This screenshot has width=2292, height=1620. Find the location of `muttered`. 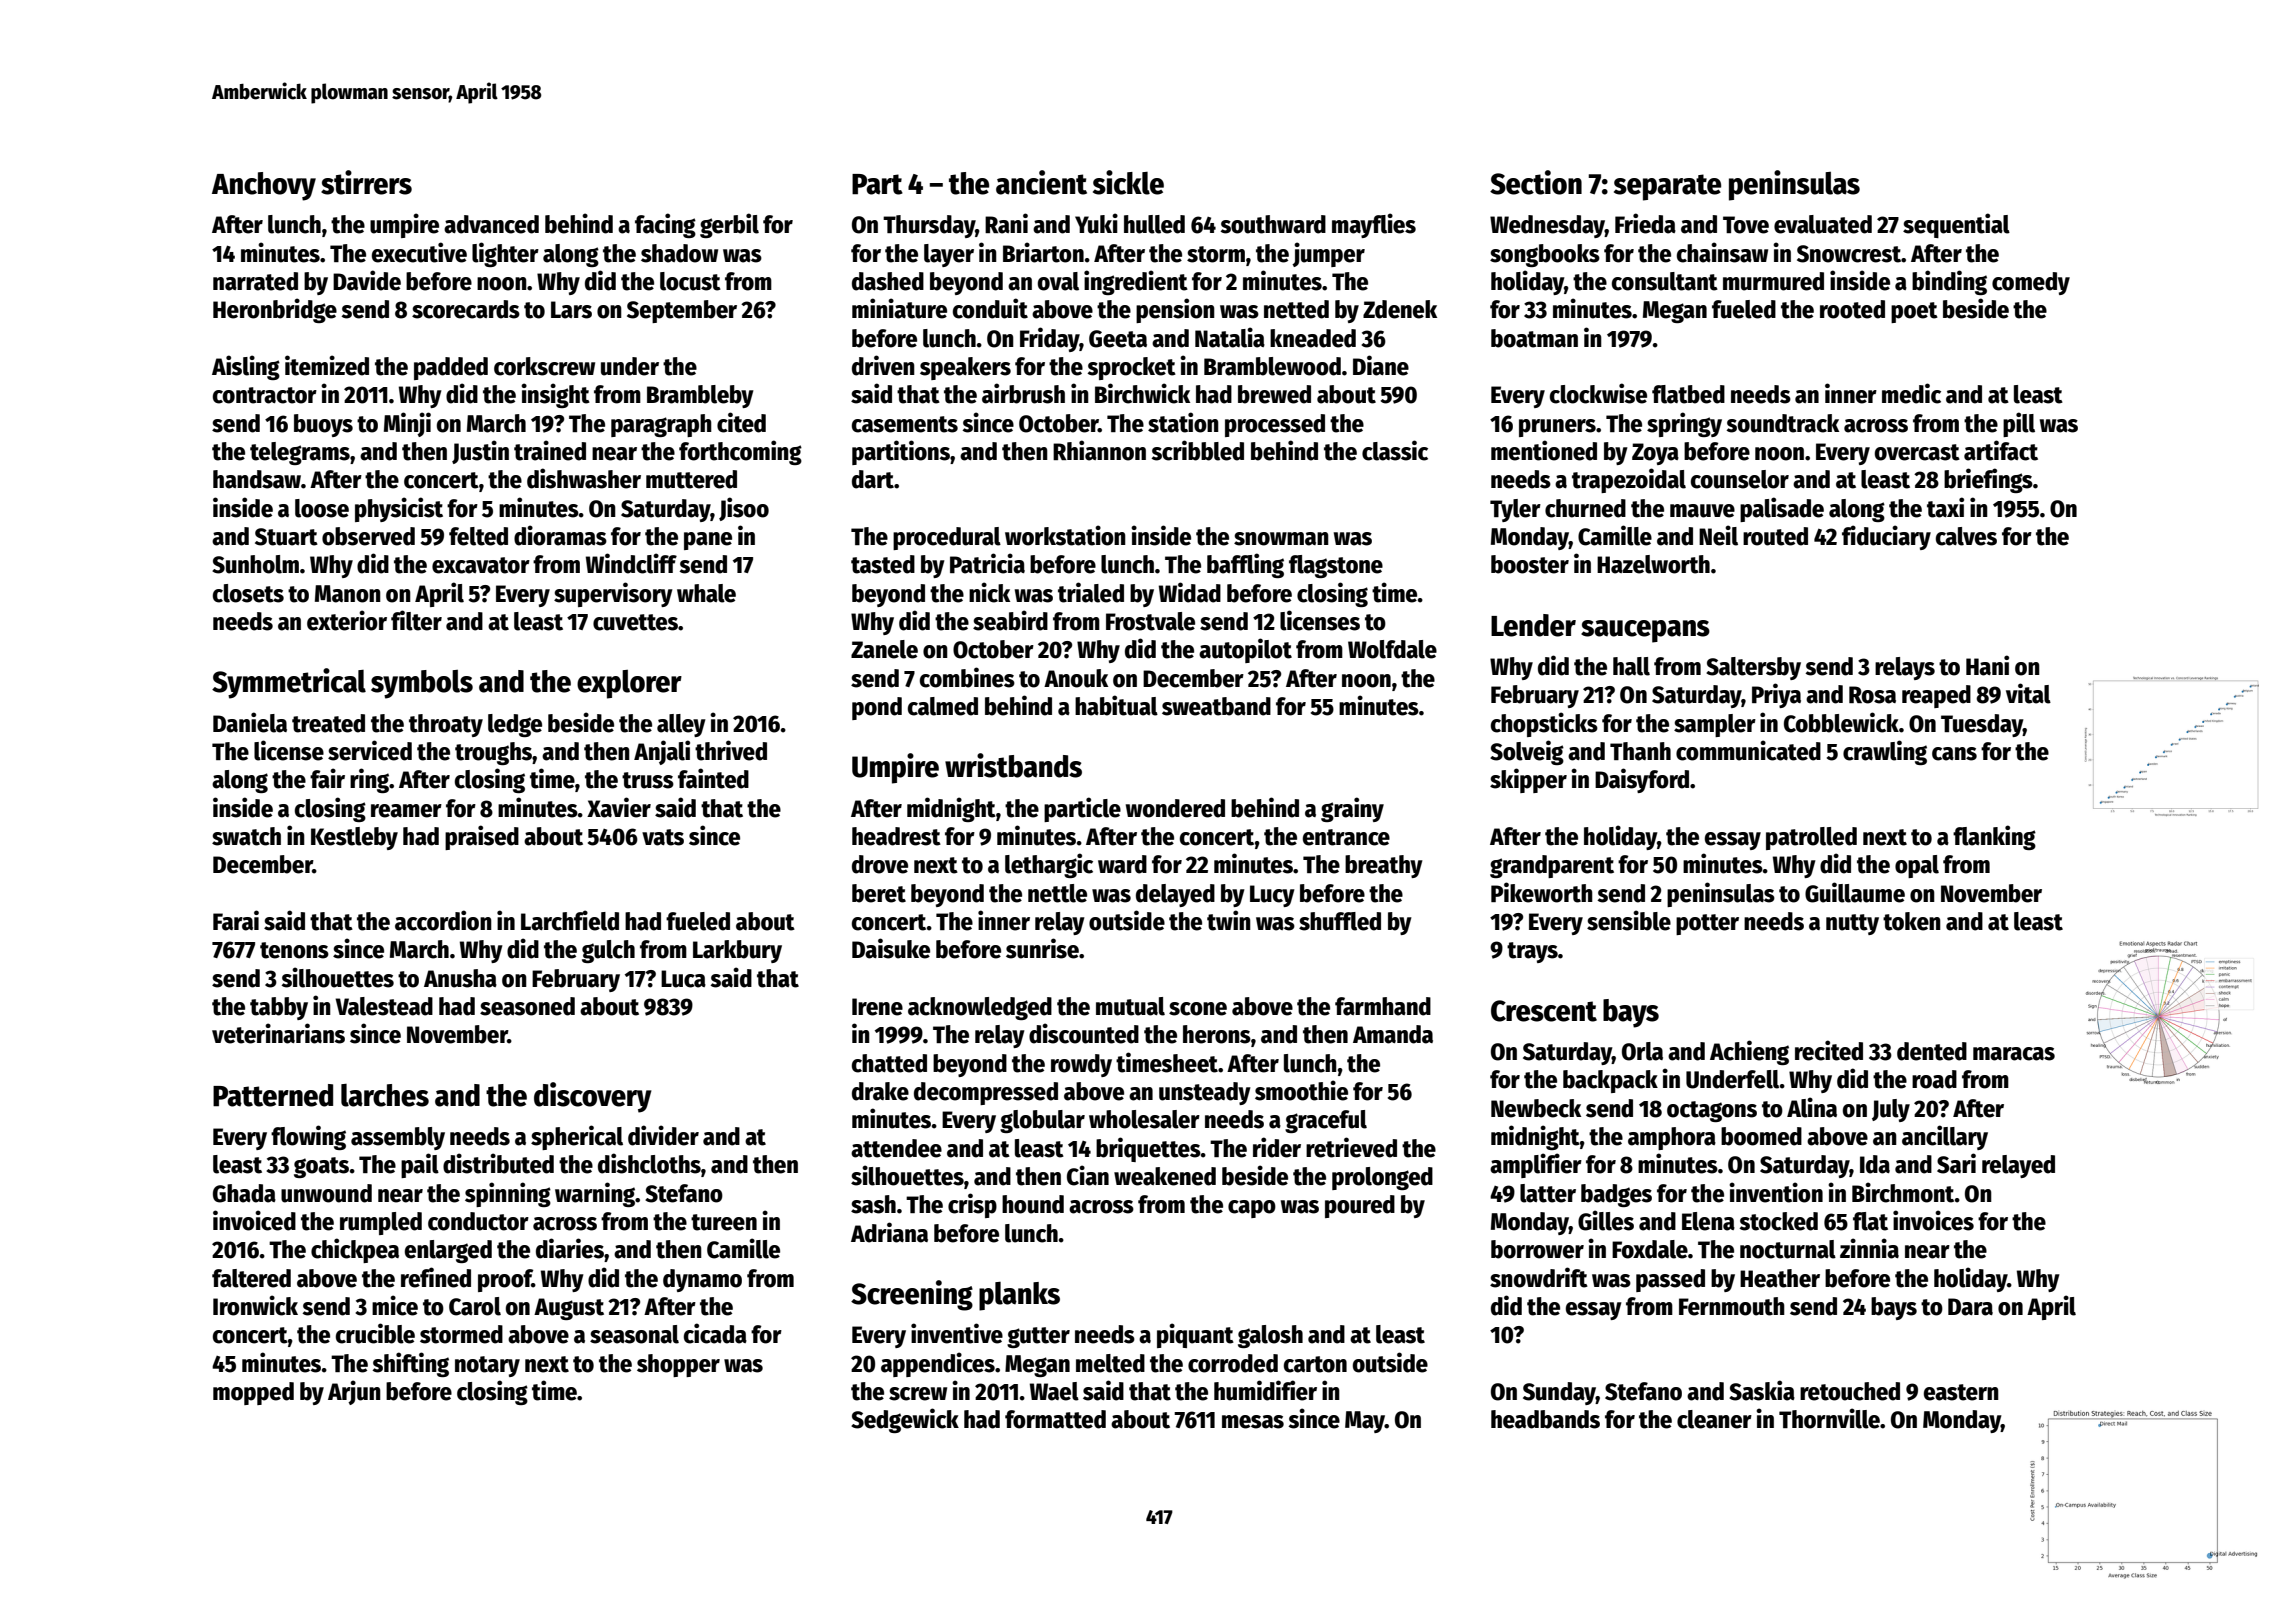

muttered is located at coordinates (691, 479).
